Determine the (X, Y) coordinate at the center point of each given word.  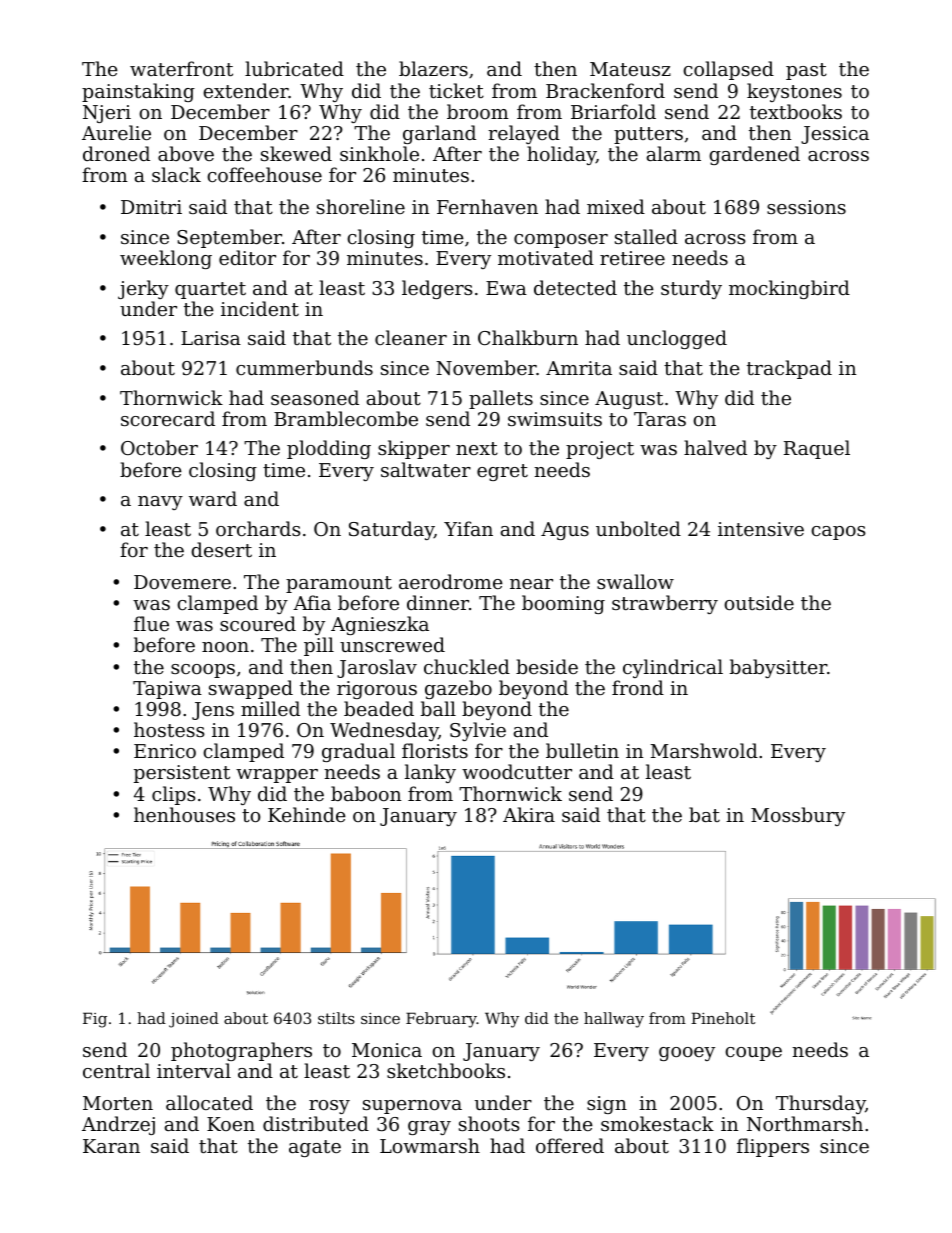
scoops (203, 671)
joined (194, 1020)
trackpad (789, 369)
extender (246, 90)
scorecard (168, 418)
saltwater (426, 469)
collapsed (728, 70)
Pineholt (723, 1018)
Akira (529, 814)
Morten (118, 1103)
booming (563, 604)
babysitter (778, 668)
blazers (433, 68)
